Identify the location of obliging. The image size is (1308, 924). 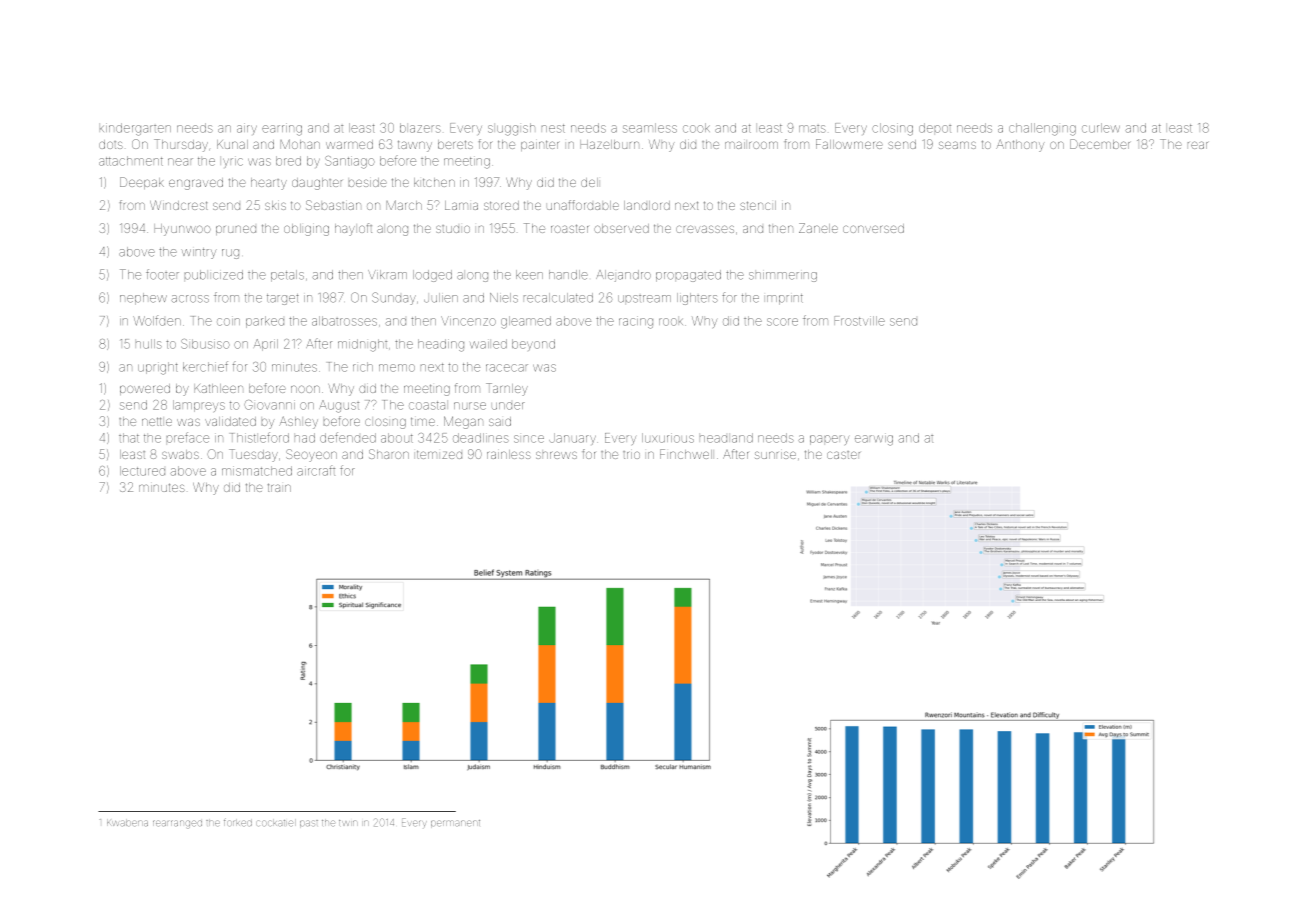
(306, 230).
